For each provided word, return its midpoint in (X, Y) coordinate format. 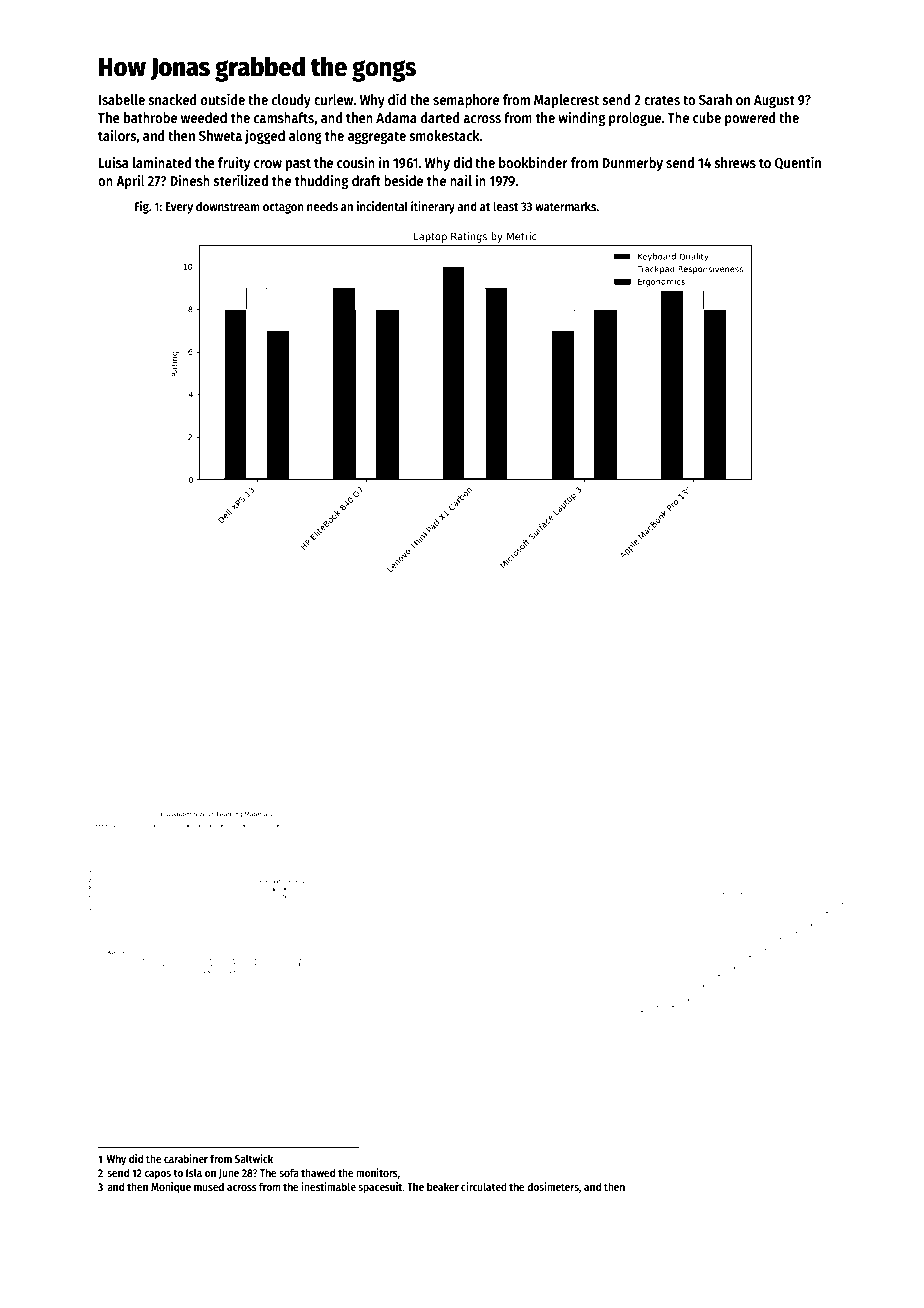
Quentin (798, 163)
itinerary (433, 207)
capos (157, 1175)
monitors (377, 1172)
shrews (735, 162)
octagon (283, 208)
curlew (334, 99)
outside (223, 99)
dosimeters (553, 1186)
